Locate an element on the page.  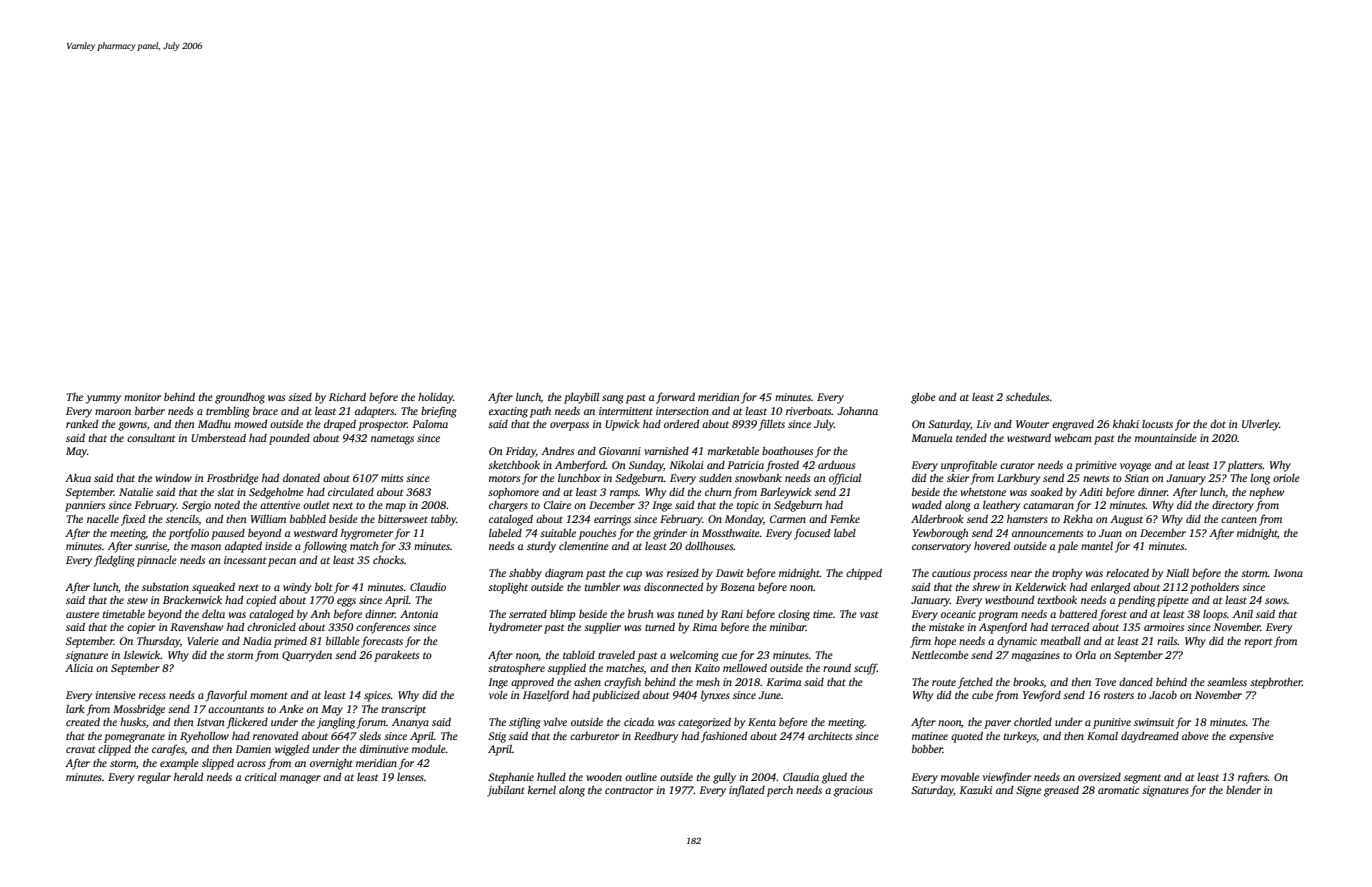
minibar is located at coordinates (788, 626).
